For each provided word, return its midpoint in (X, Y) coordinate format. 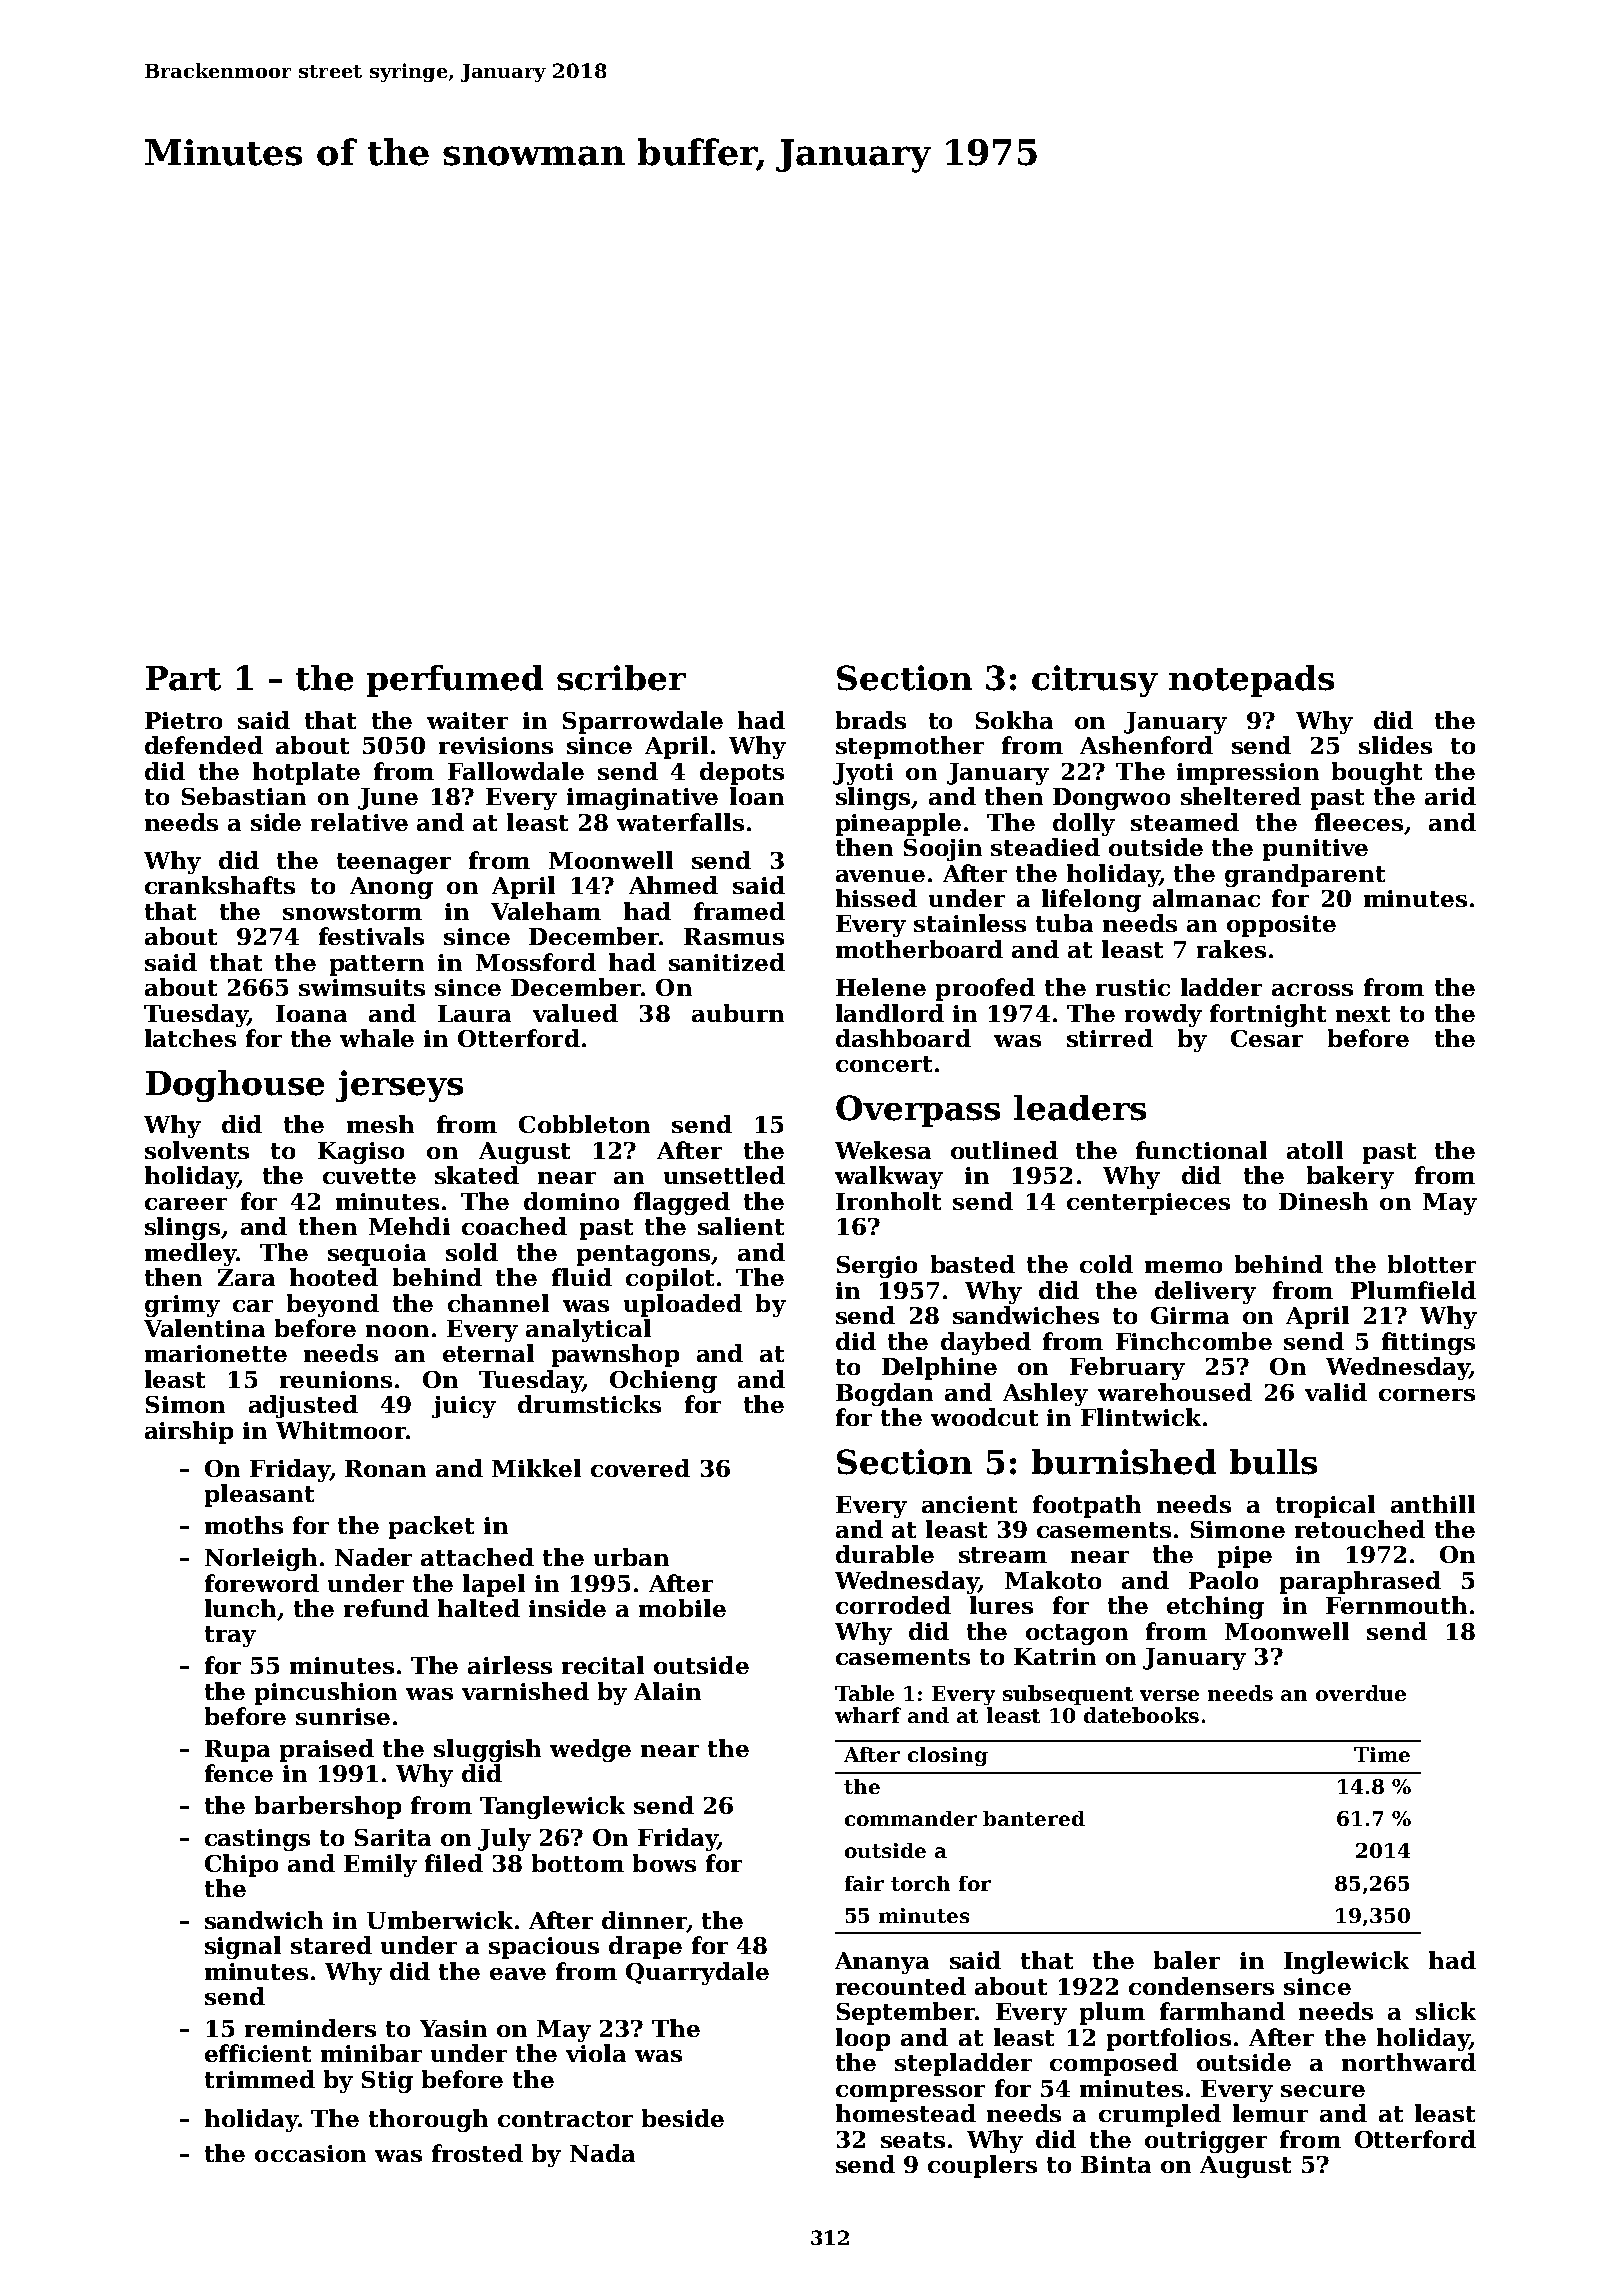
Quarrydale (697, 1973)
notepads (1251, 681)
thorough (428, 2120)
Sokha (1014, 720)
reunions (336, 1379)
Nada (602, 2153)
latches (190, 1038)
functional (1201, 1150)
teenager (394, 863)
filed (454, 1863)
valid (1336, 1392)
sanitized (727, 962)
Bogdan (884, 1394)
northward (1409, 2062)
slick (1446, 2011)
